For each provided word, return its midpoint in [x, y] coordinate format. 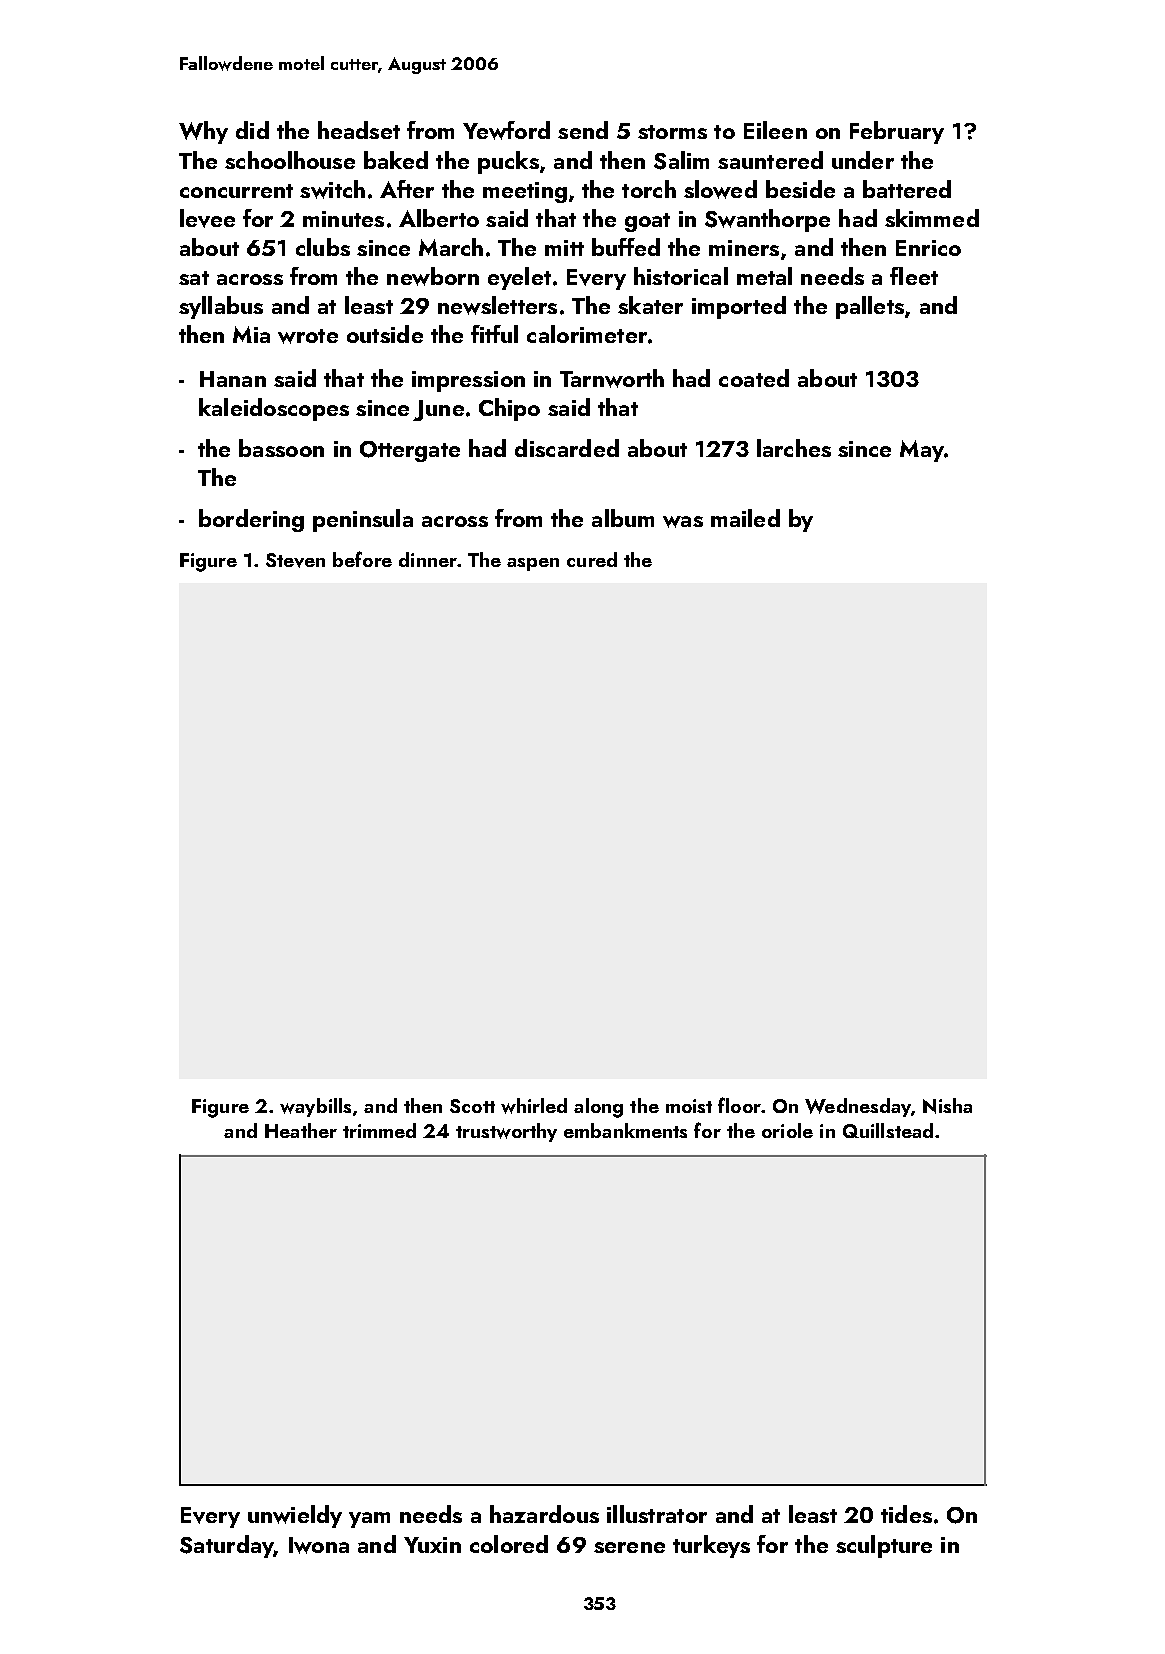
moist [689, 1106]
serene [629, 1547]
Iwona [319, 1545]
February [897, 132]
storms [672, 132]
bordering [251, 520]
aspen [533, 564]
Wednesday [858, 1107]
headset [359, 130]
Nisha [947, 1106]
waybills [315, 1107]
